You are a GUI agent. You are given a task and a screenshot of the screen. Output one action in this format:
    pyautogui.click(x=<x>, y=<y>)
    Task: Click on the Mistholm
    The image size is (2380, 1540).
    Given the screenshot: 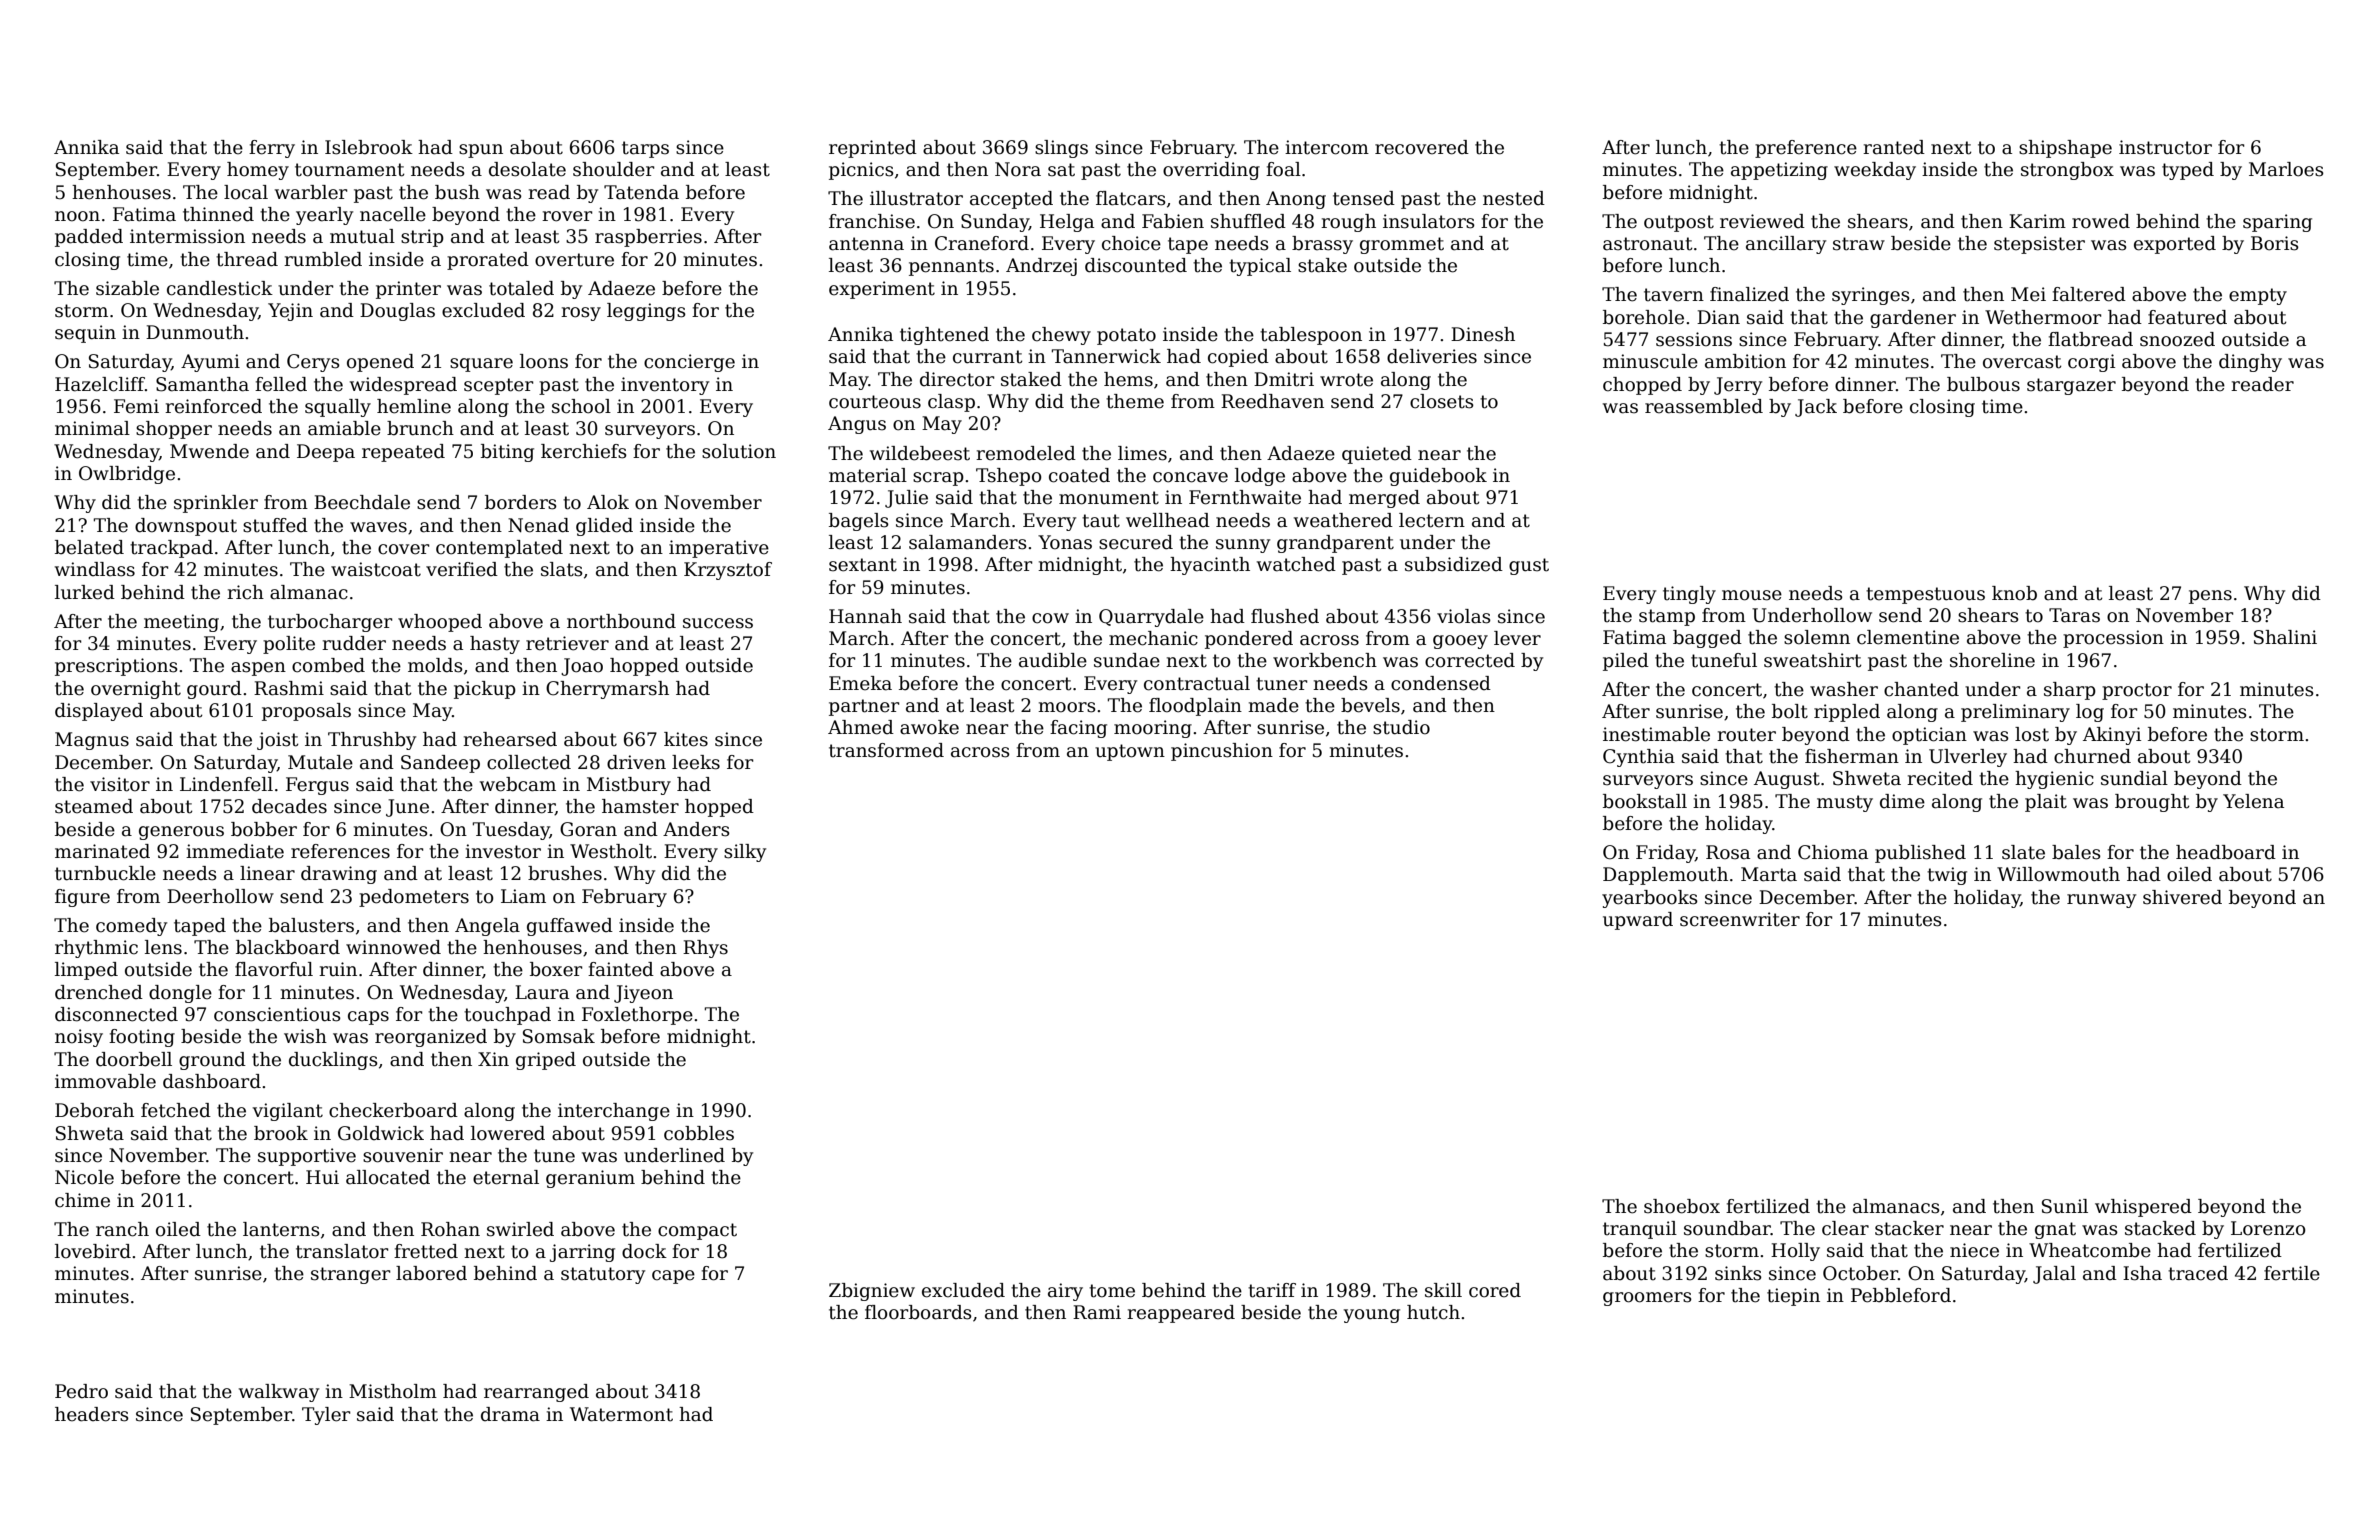 What is the action you would take?
    pyautogui.click(x=393, y=1391)
